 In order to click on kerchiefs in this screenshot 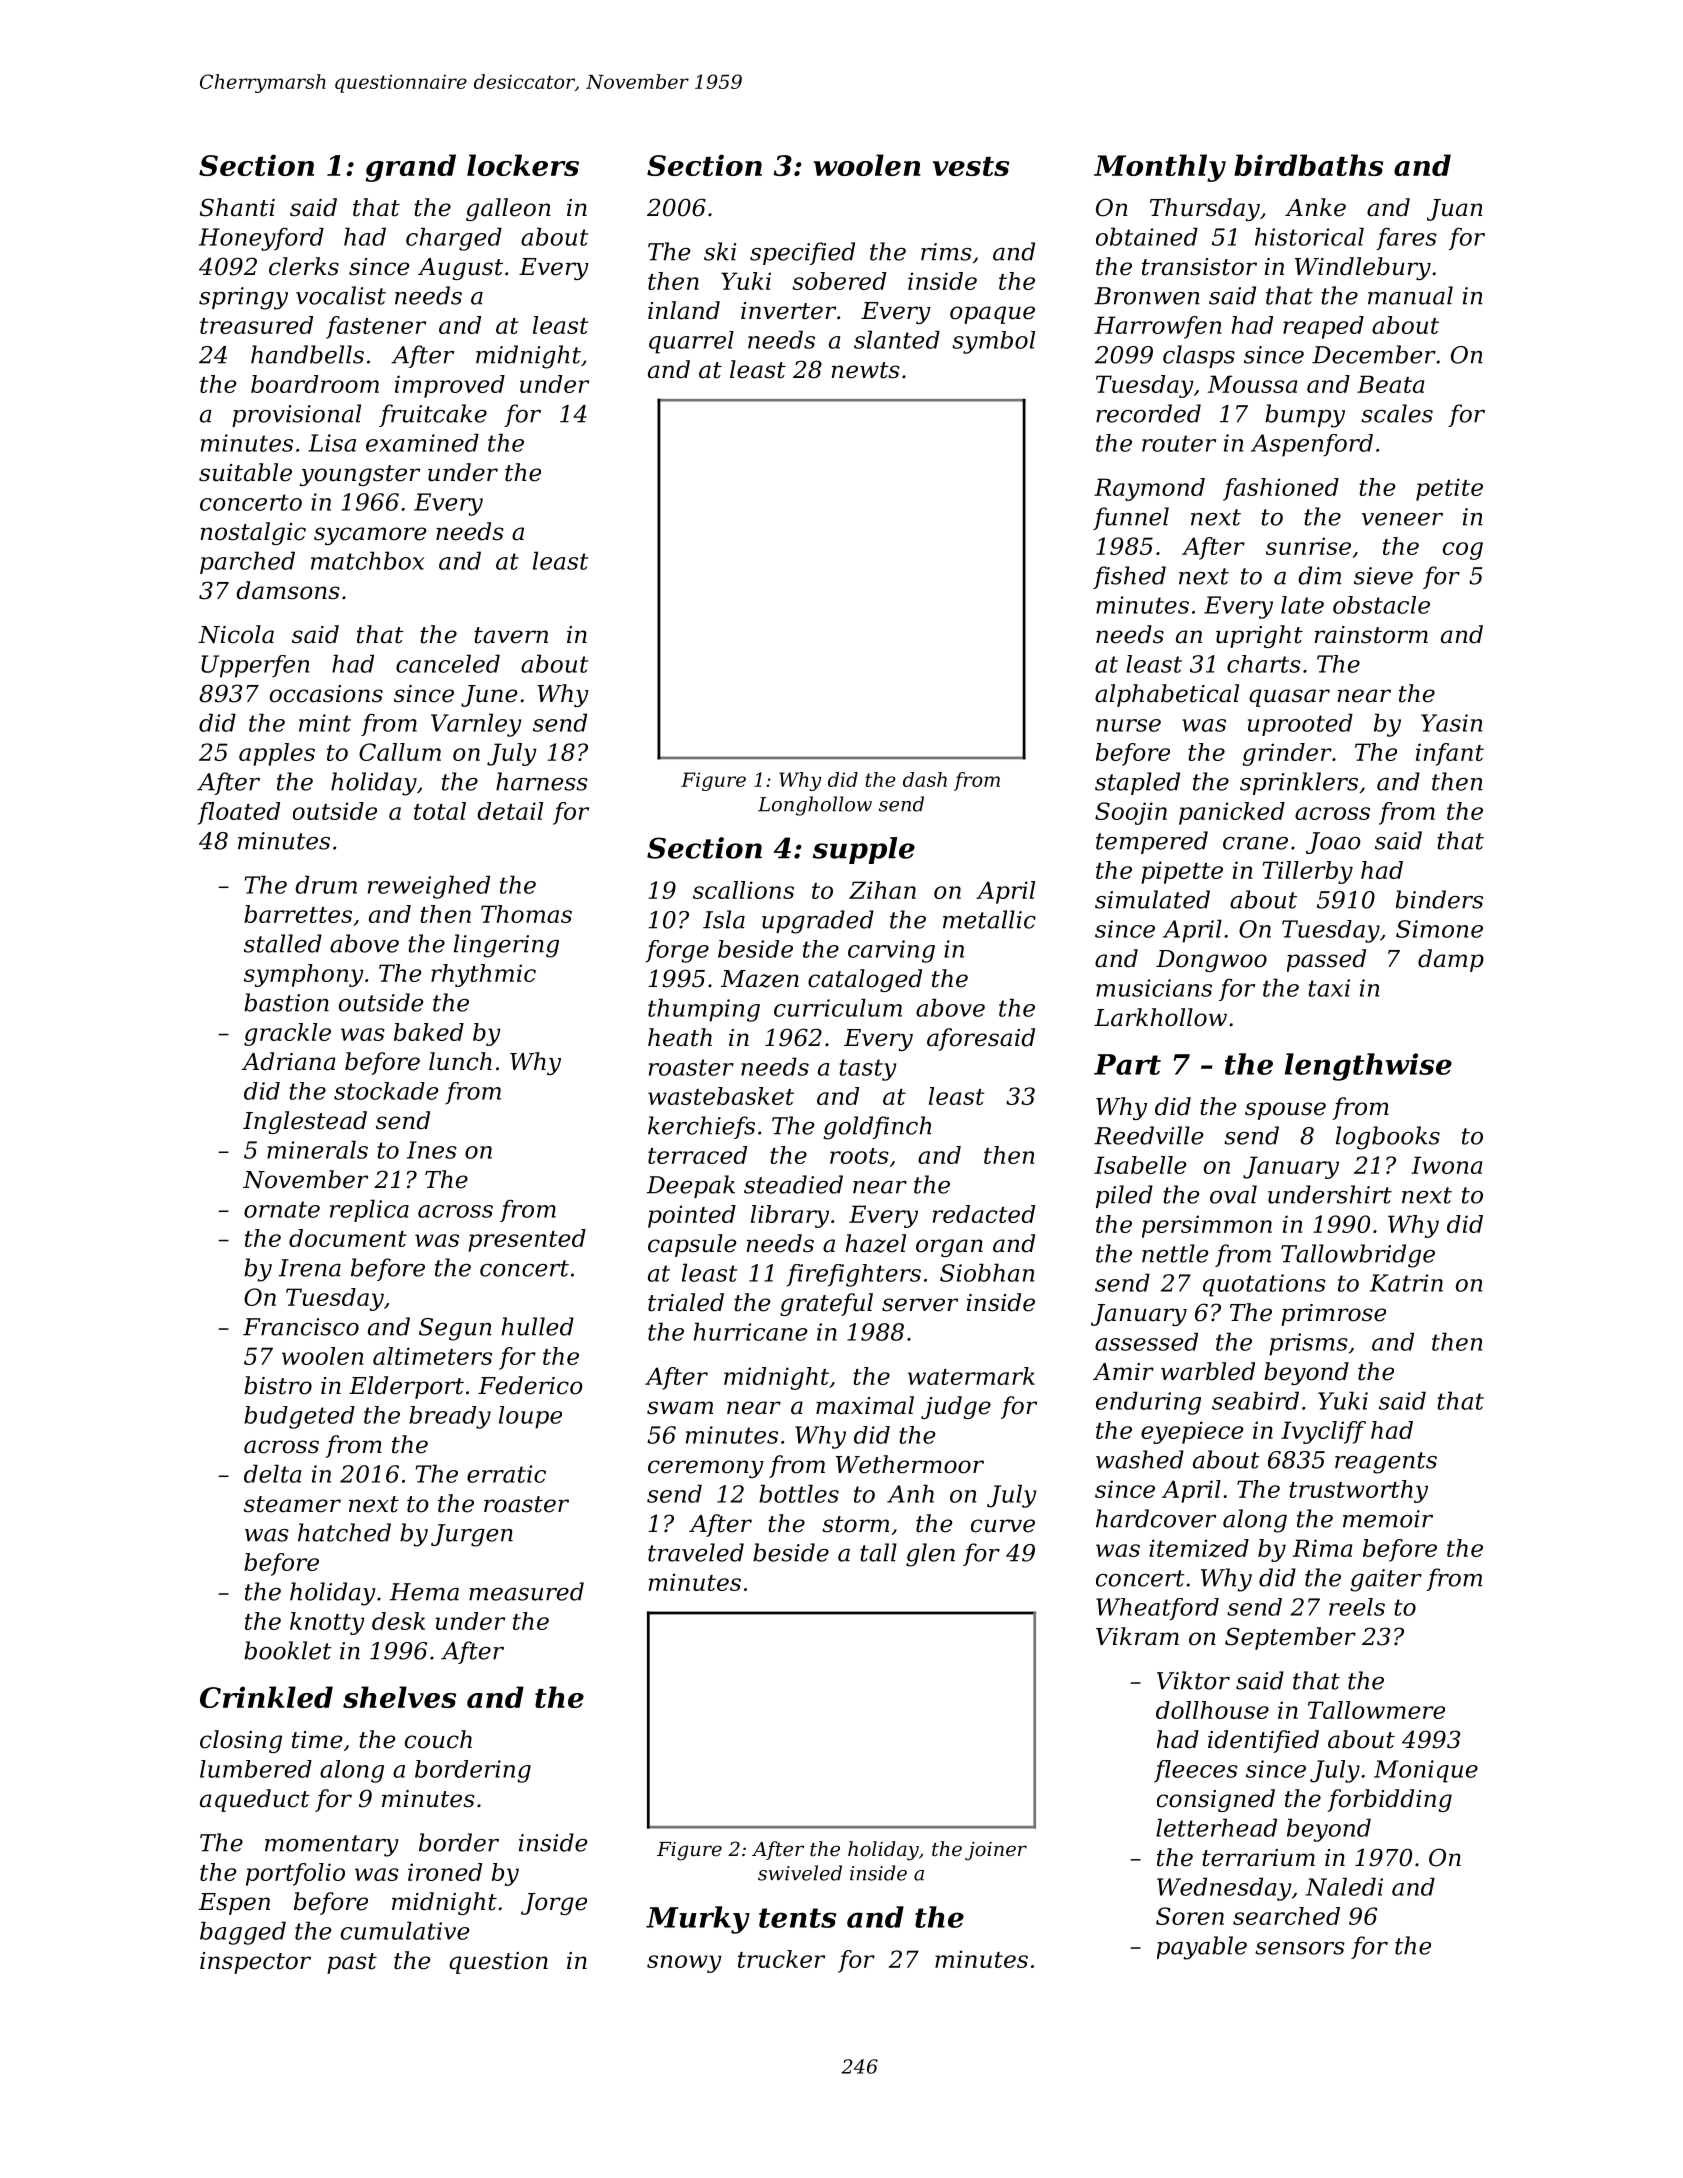, I will do `click(701, 1127)`.
